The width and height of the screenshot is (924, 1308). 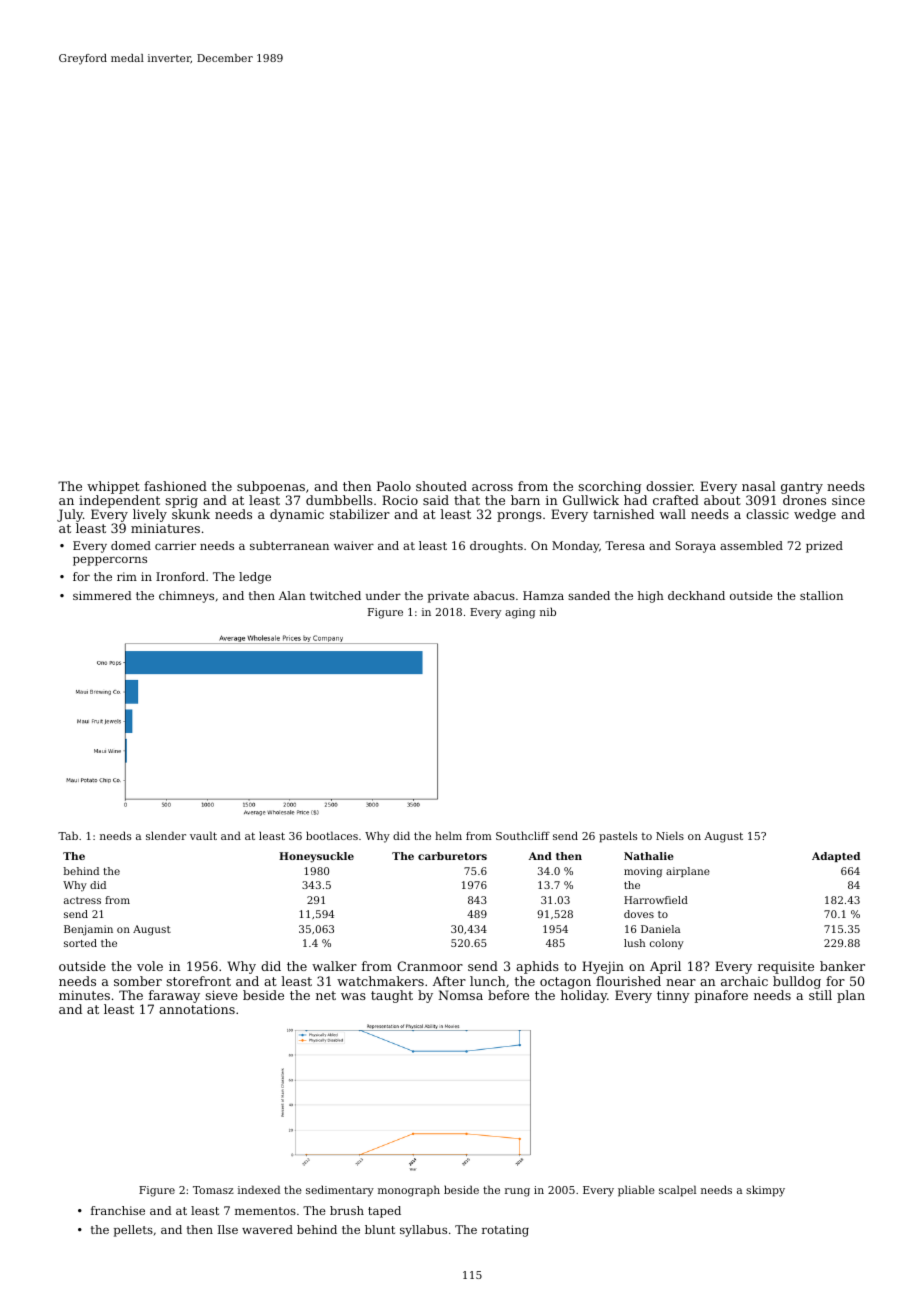 What do you see at coordinates (821, 595) in the screenshot?
I see `stallion` at bounding box center [821, 595].
